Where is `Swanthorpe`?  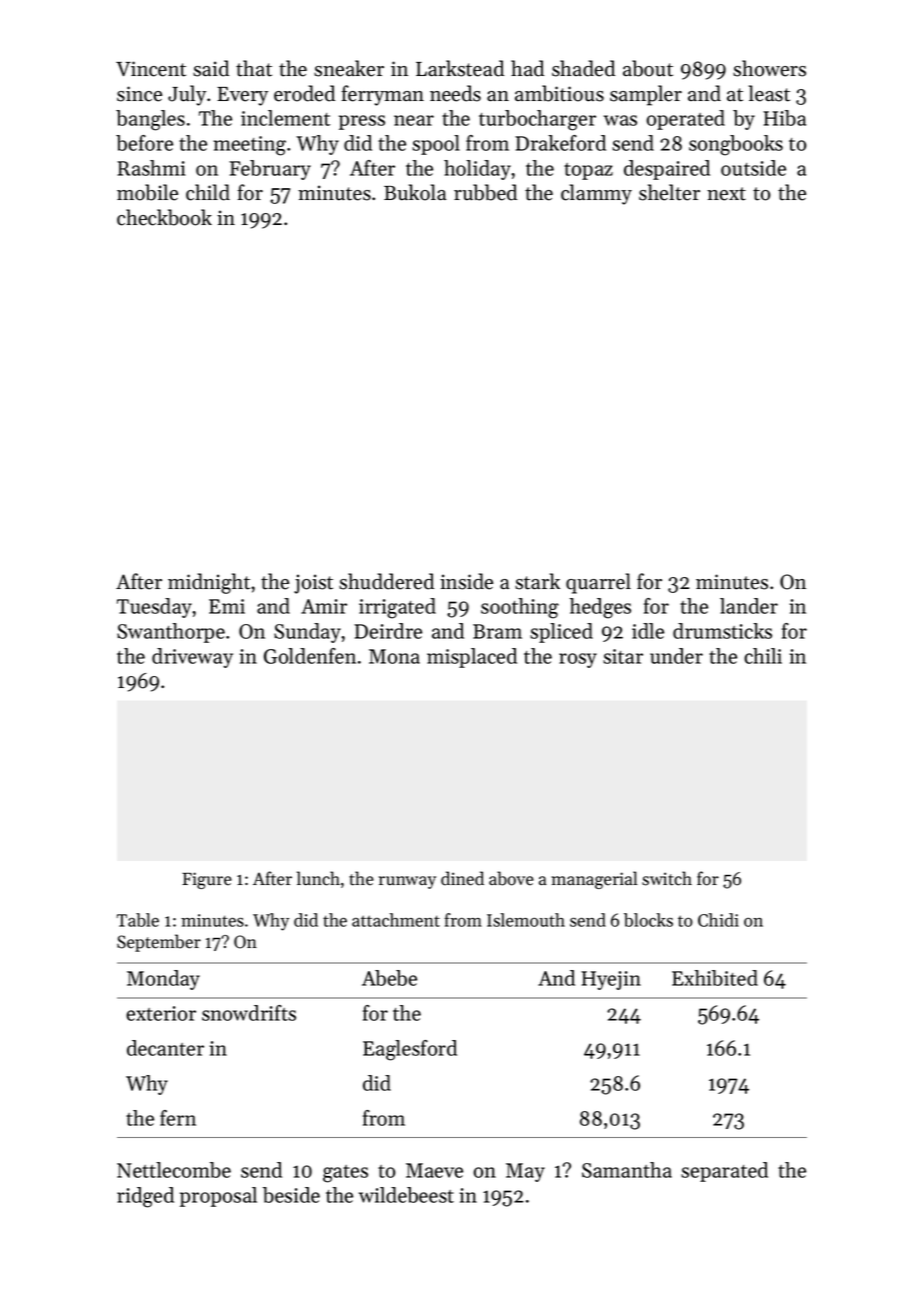
Swanthorpe is located at coordinates (171, 633).
